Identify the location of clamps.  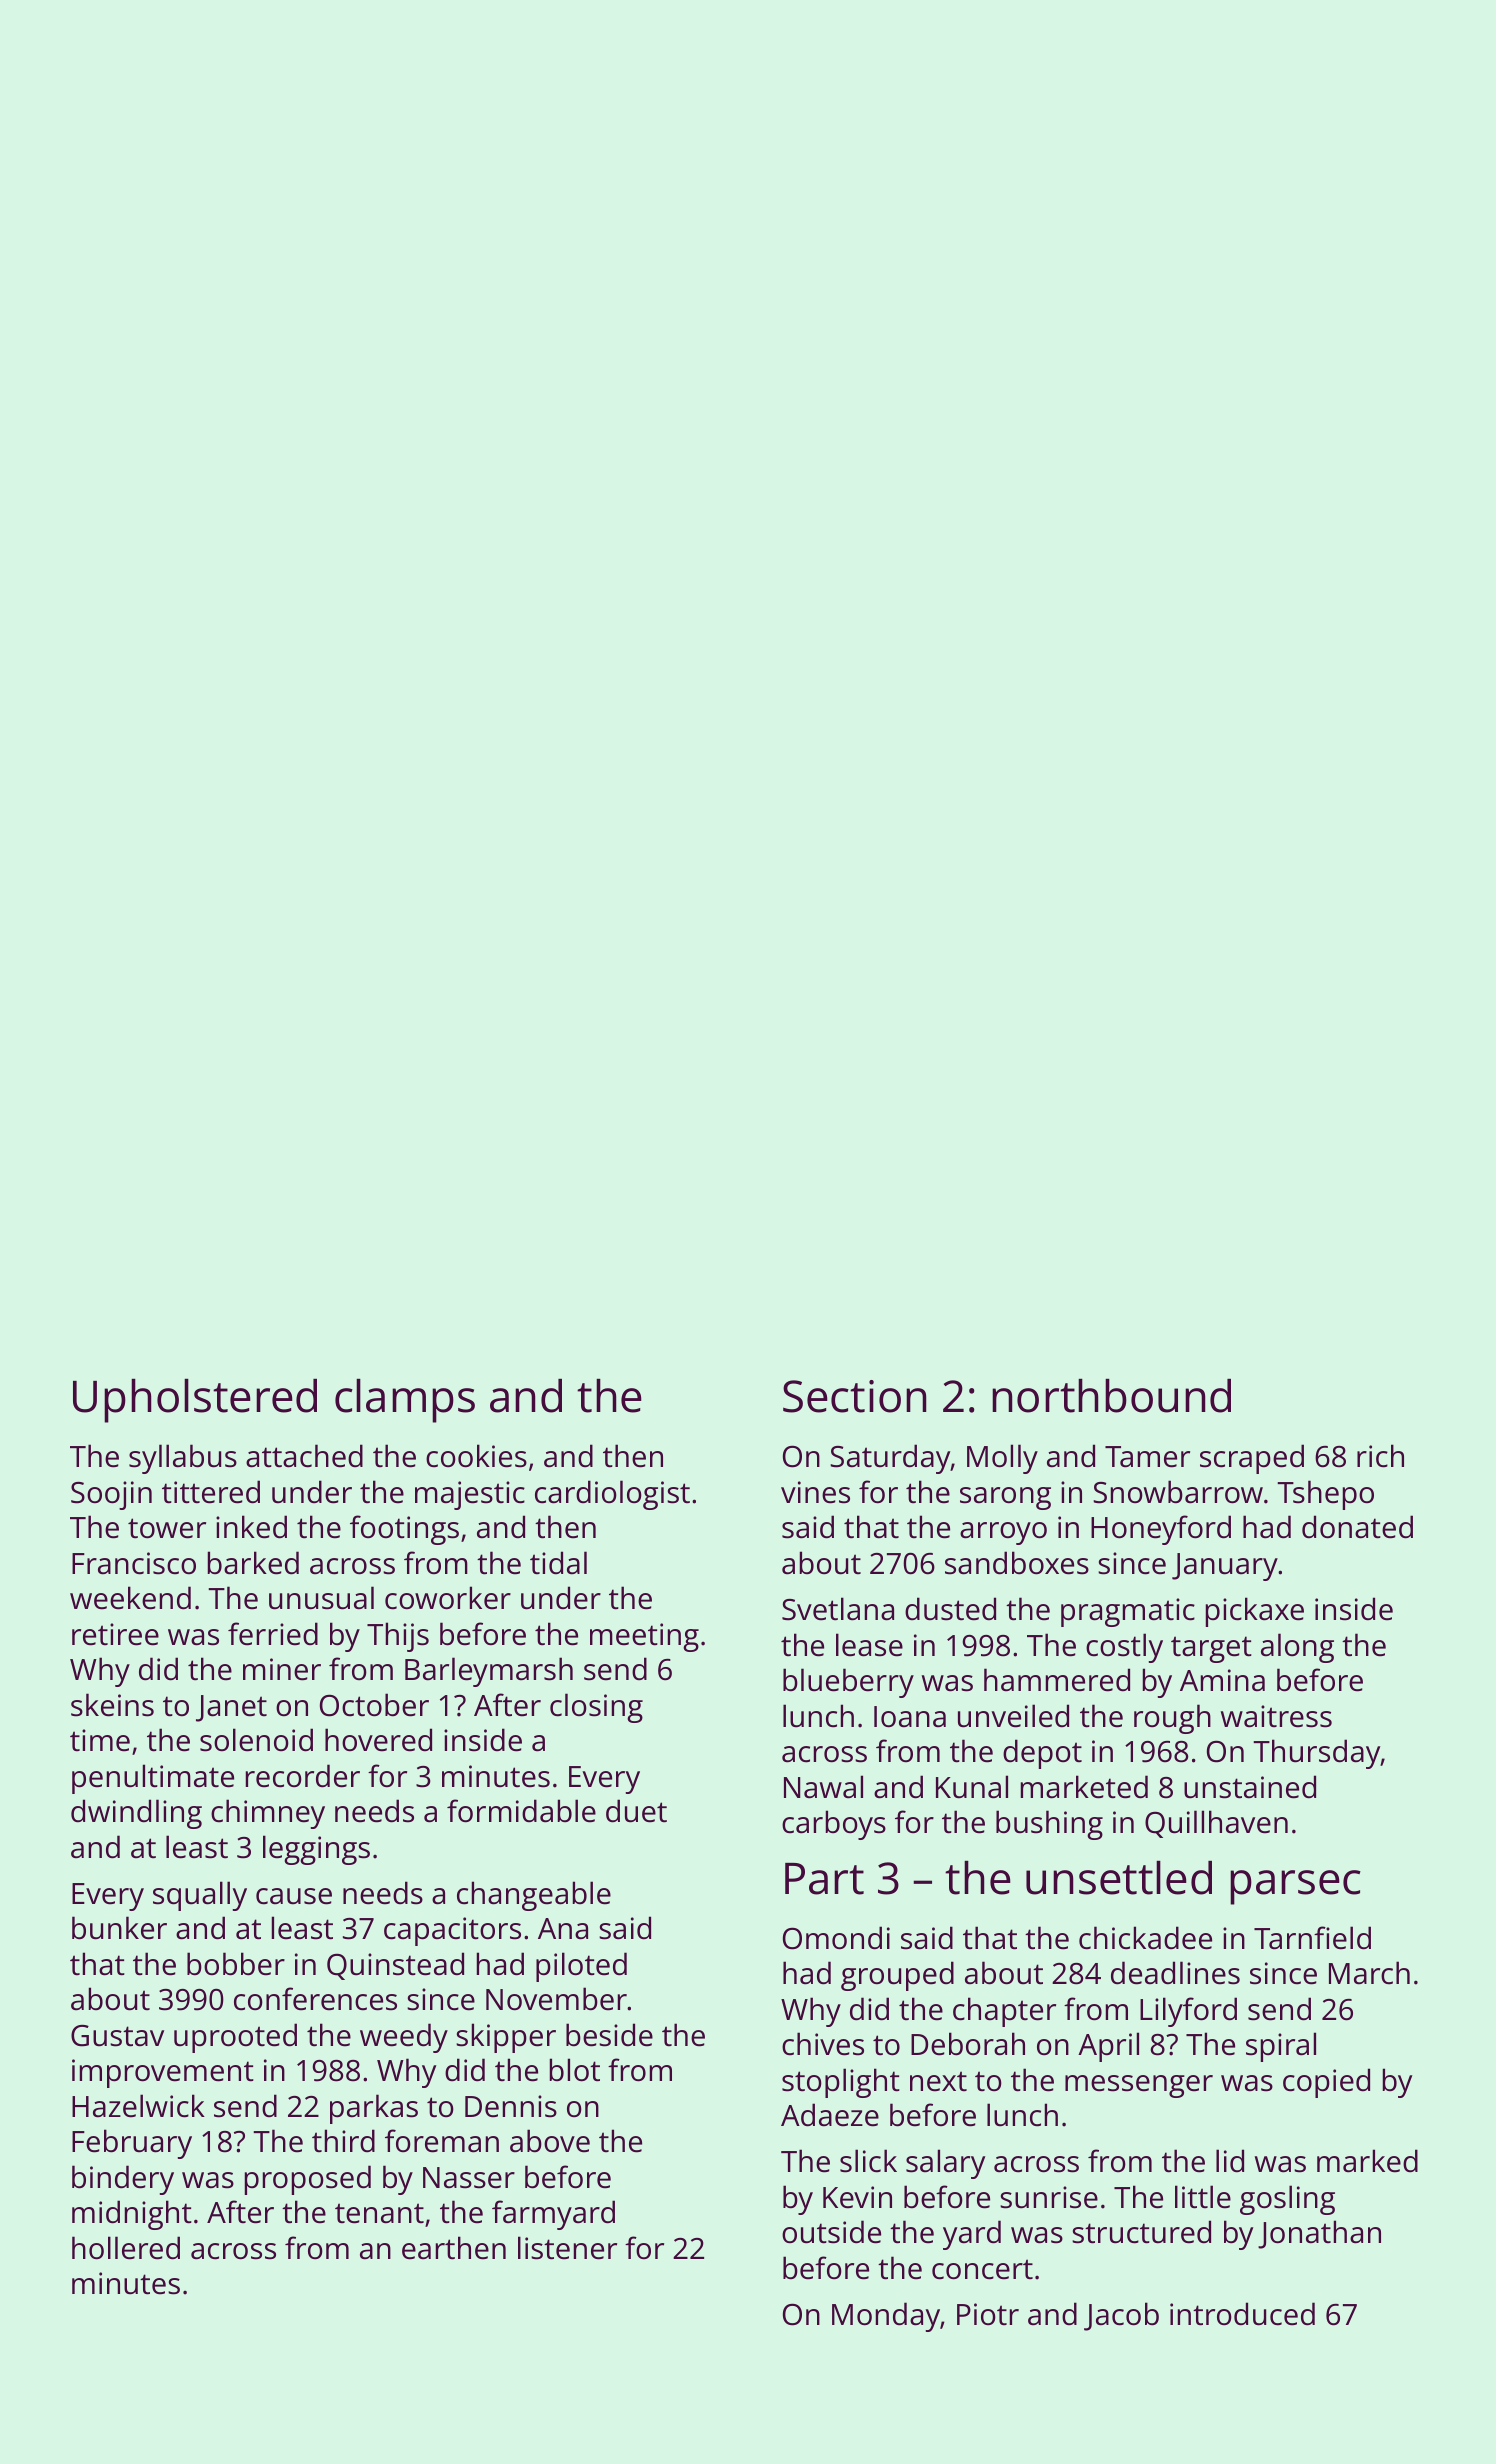
(405, 1401).
